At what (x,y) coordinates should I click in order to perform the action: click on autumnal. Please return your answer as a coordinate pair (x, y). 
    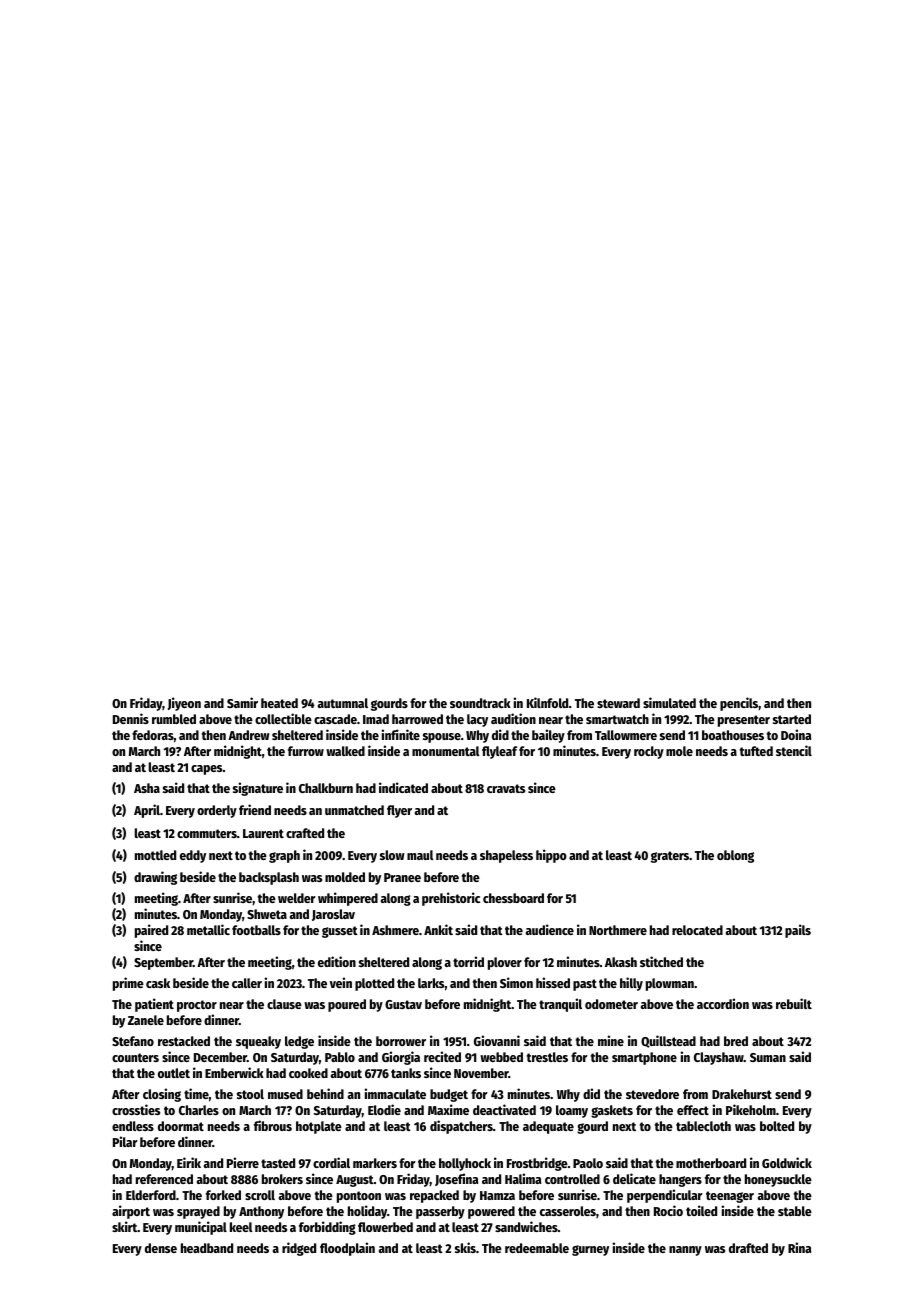
    Looking at the image, I should click on (343, 703).
